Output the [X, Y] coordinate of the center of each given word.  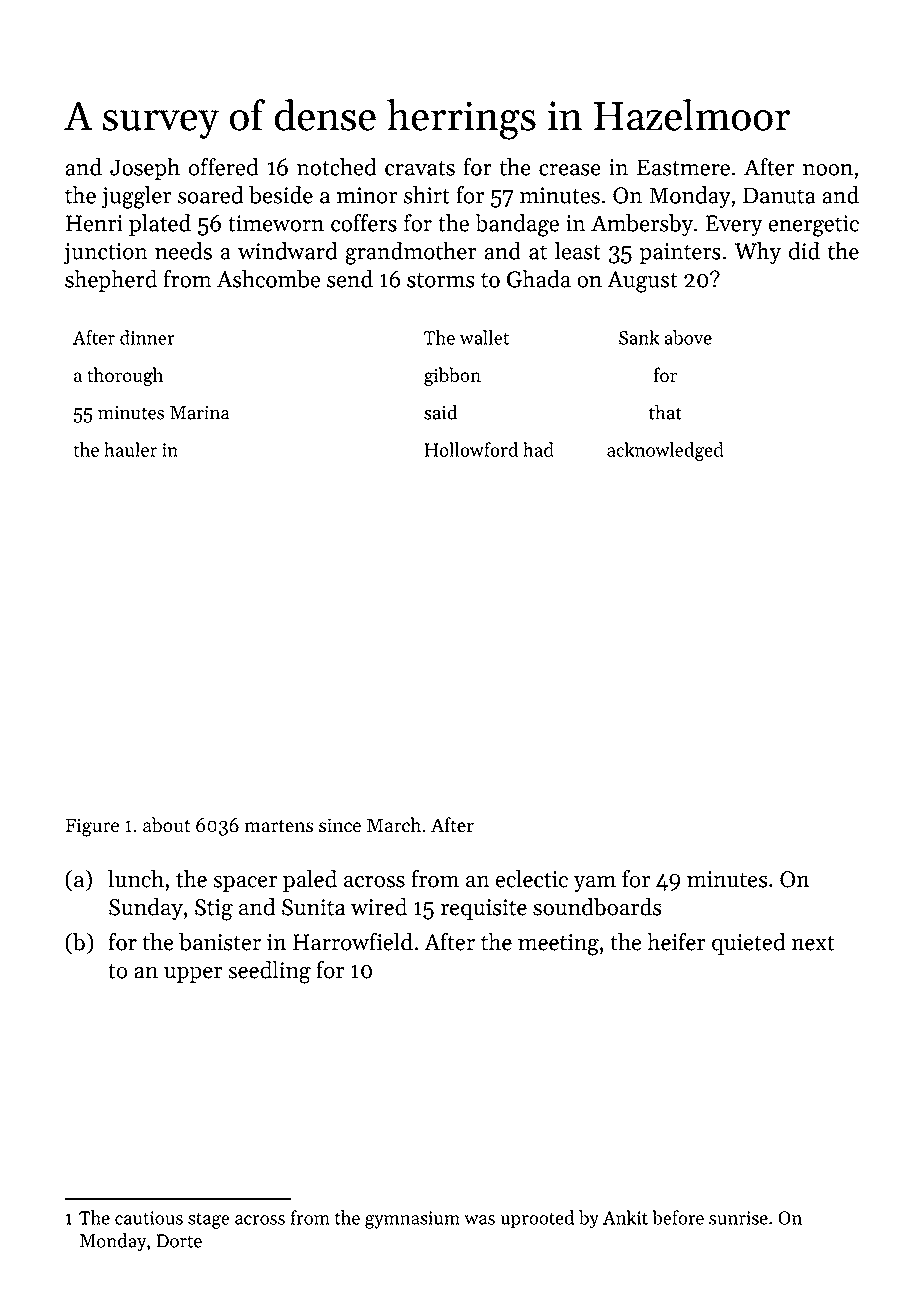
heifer [677, 941]
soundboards [597, 907]
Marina [200, 413]
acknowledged [665, 451]
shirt [427, 195]
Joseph [145, 169]
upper [193, 975]
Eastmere [683, 167]
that [665, 412]
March [394, 825]
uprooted [537, 1219]
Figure [92, 827]
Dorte [179, 1241]
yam [595, 884]
